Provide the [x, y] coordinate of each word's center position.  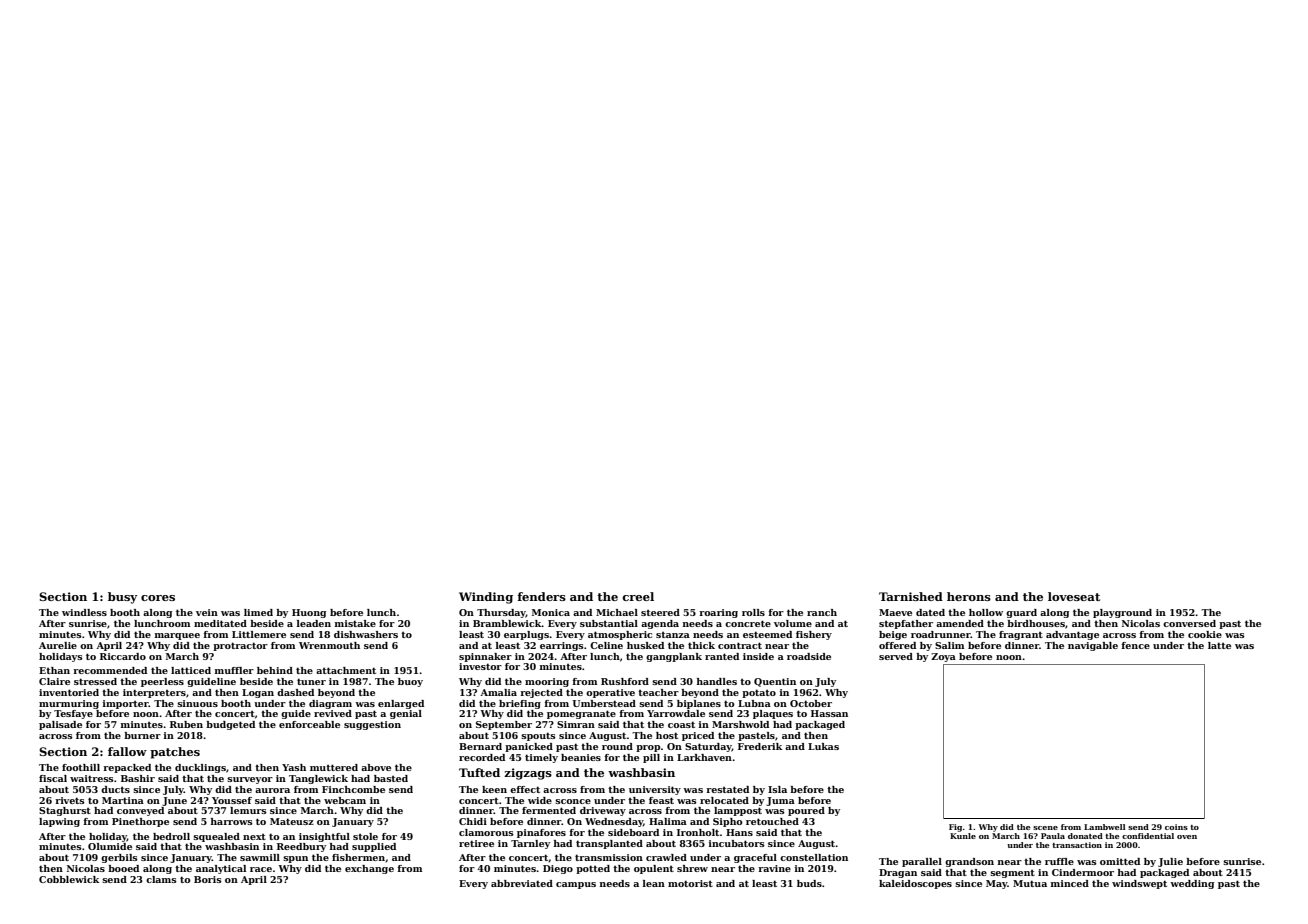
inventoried [69, 692]
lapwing [59, 822]
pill [651, 758]
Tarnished [911, 596]
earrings [562, 646]
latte [1219, 645]
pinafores [541, 833]
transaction [1077, 845]
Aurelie [58, 645]
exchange [369, 869]
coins [1176, 827]
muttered [334, 767]
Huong [309, 613]
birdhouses [1036, 623]
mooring [547, 682]
